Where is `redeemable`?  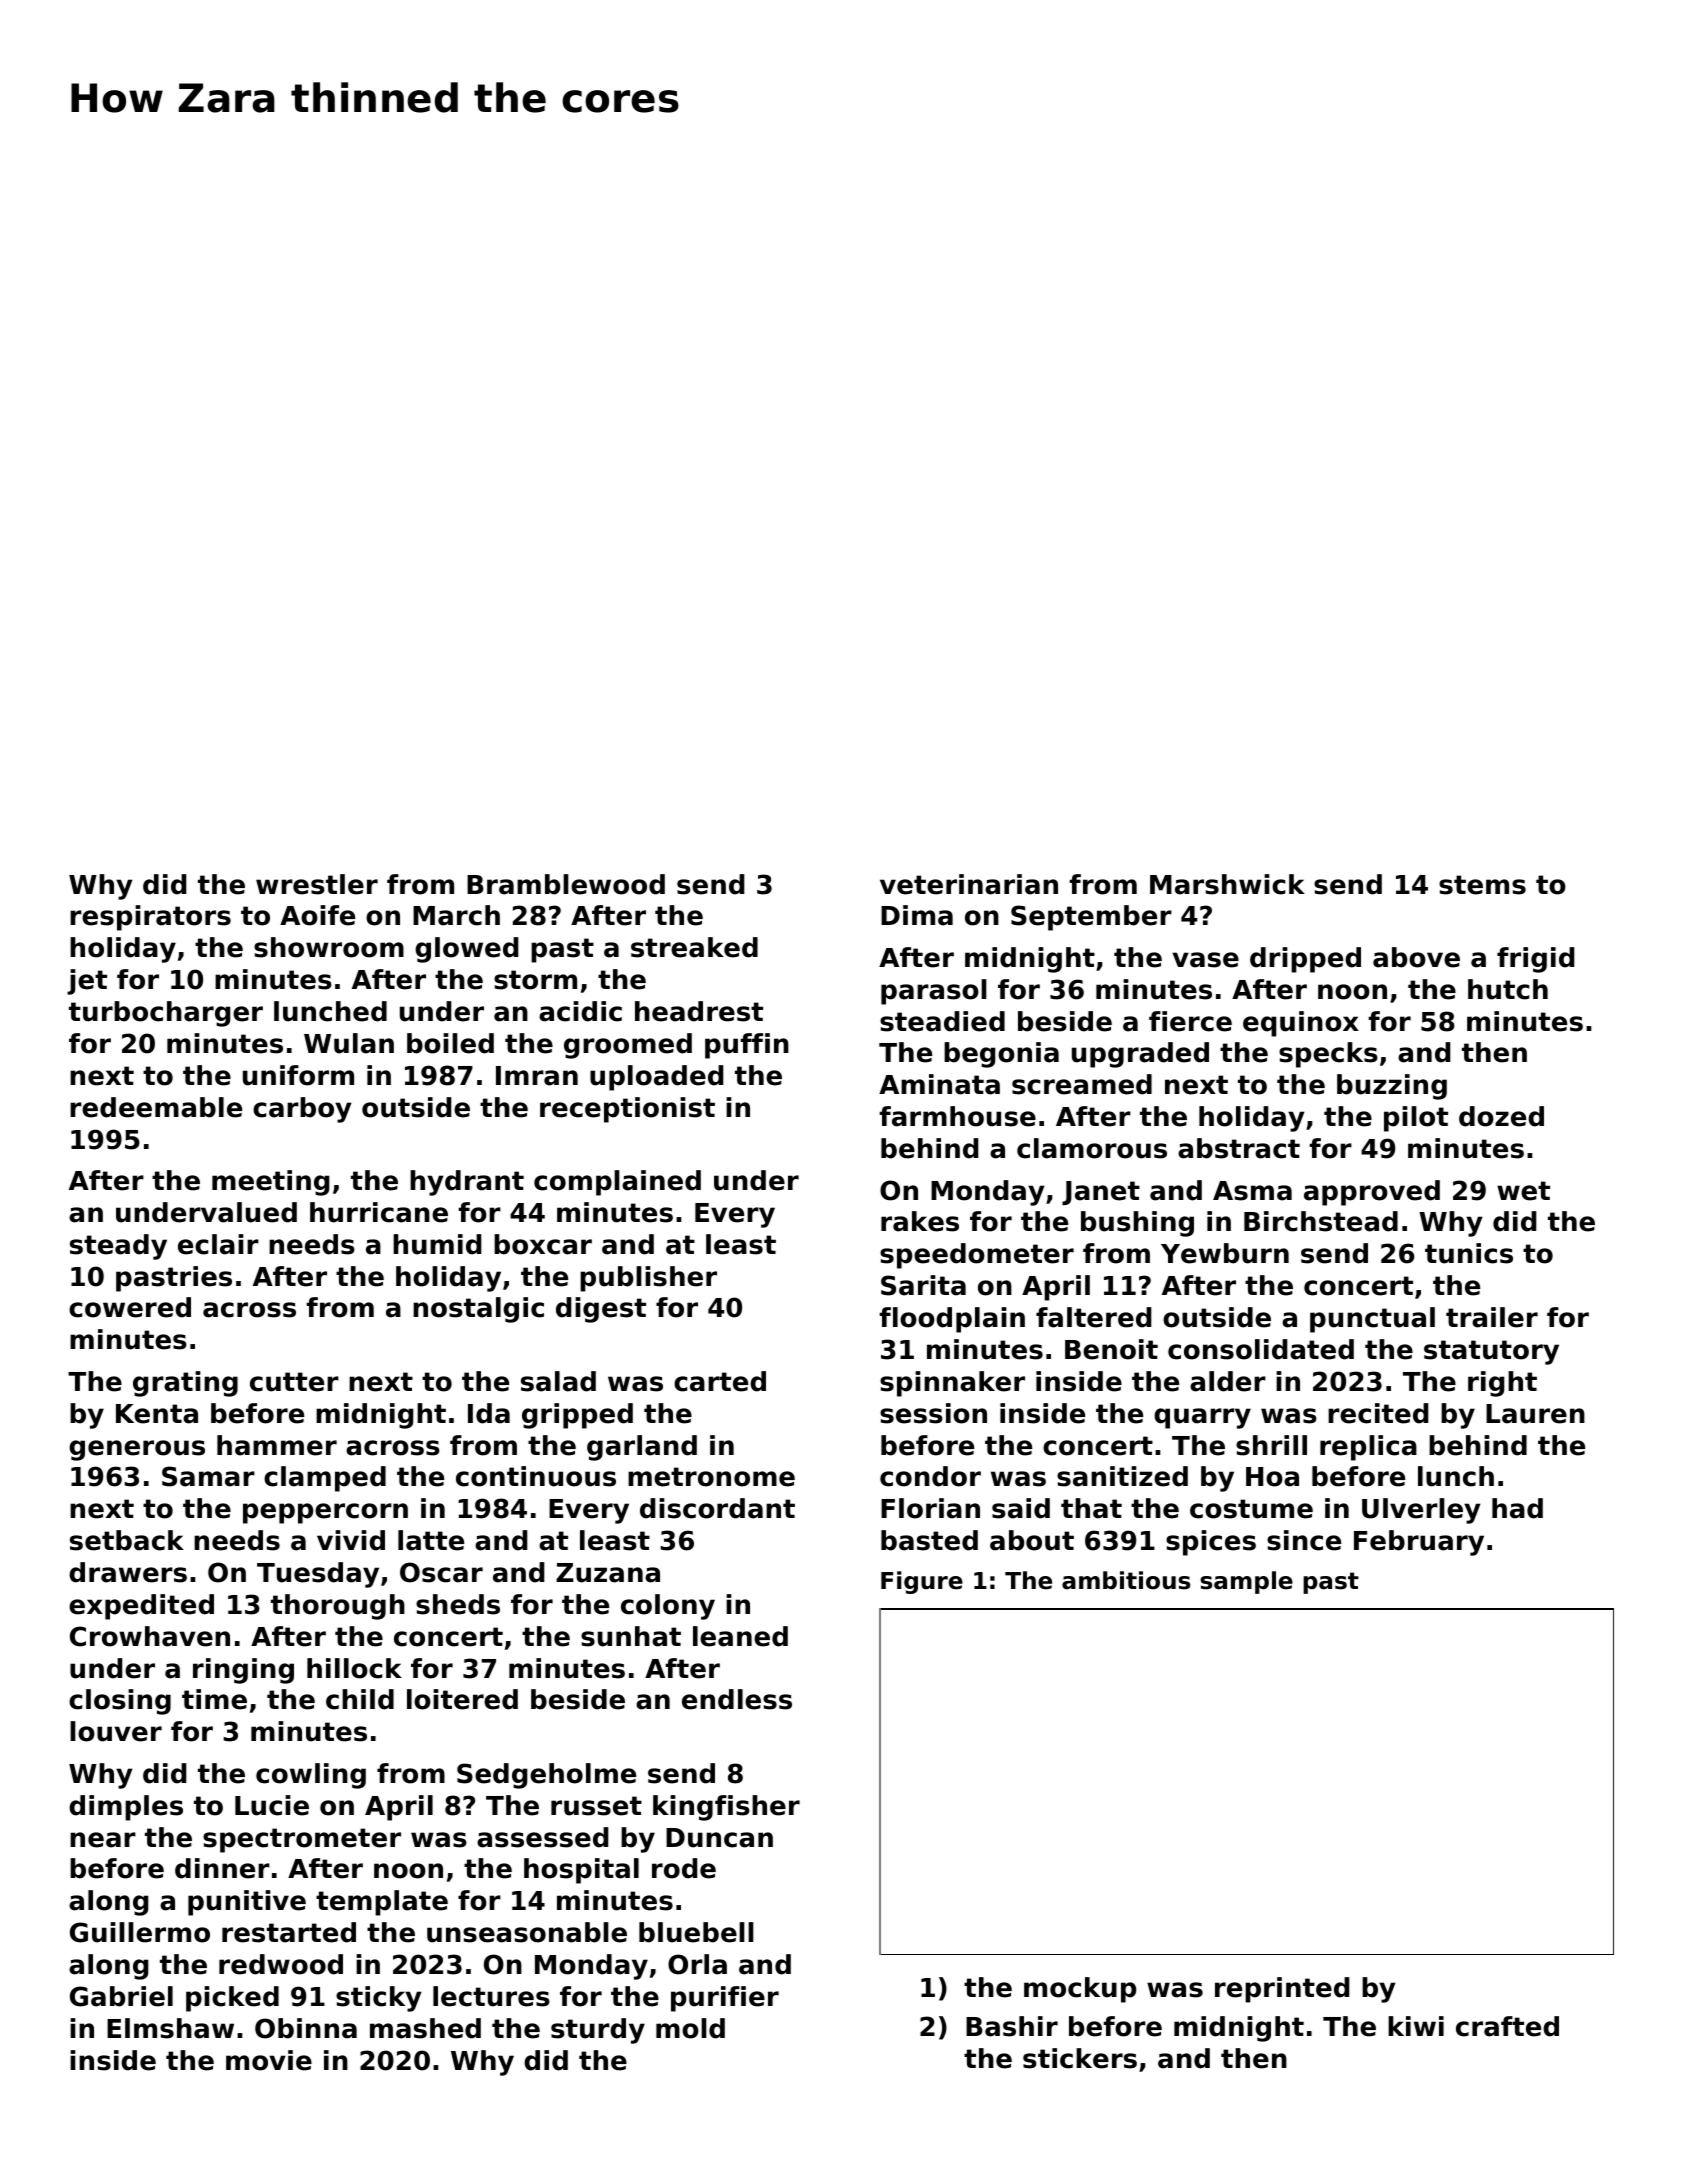 redeemable is located at coordinates (156, 1107).
